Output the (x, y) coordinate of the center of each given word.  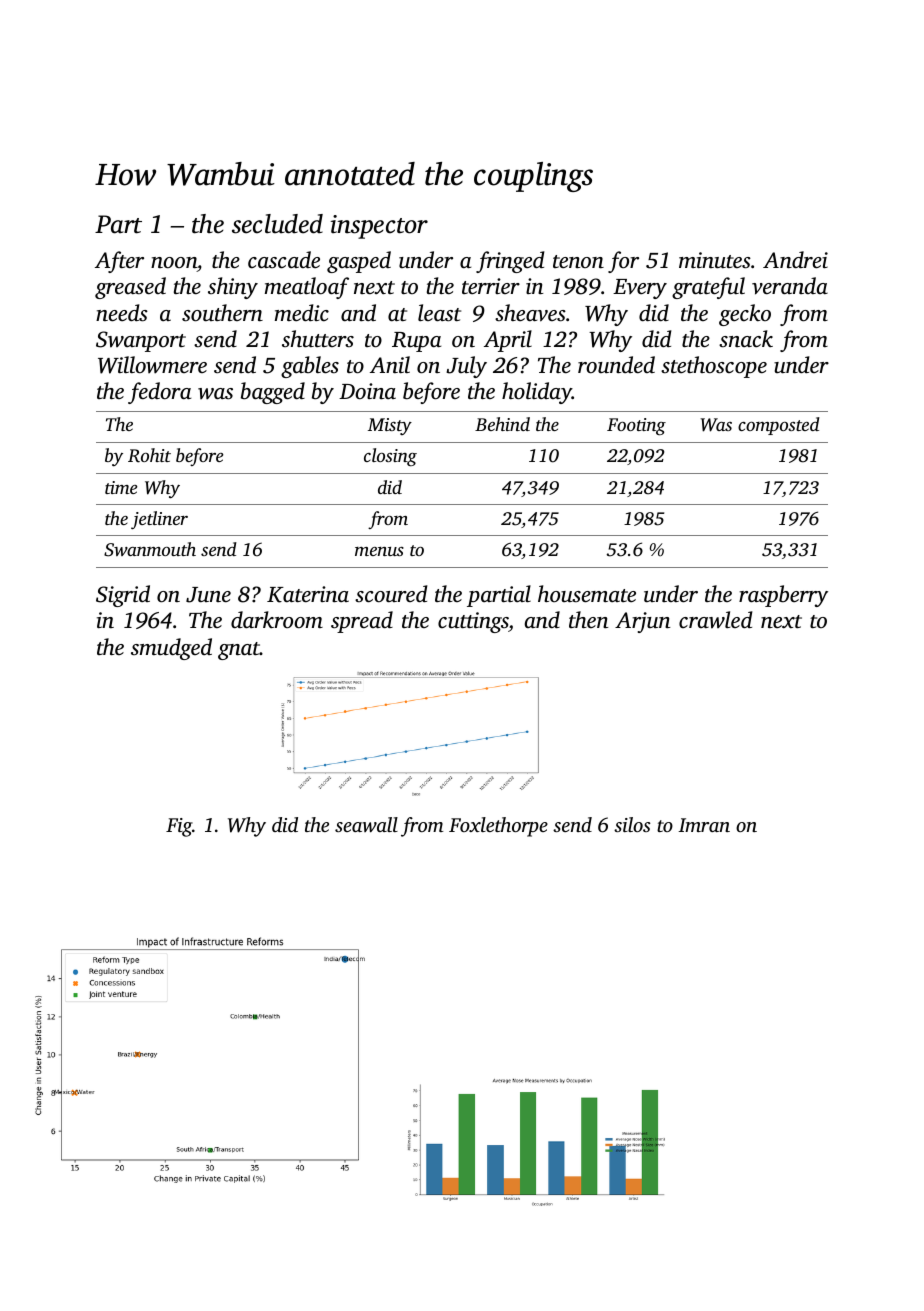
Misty (390, 426)
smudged (171, 649)
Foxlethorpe (498, 827)
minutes (715, 260)
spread (362, 622)
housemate (587, 594)
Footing (636, 427)
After (119, 262)
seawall (366, 825)
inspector (379, 227)
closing (390, 457)
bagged (273, 393)
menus (379, 551)
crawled (715, 620)
